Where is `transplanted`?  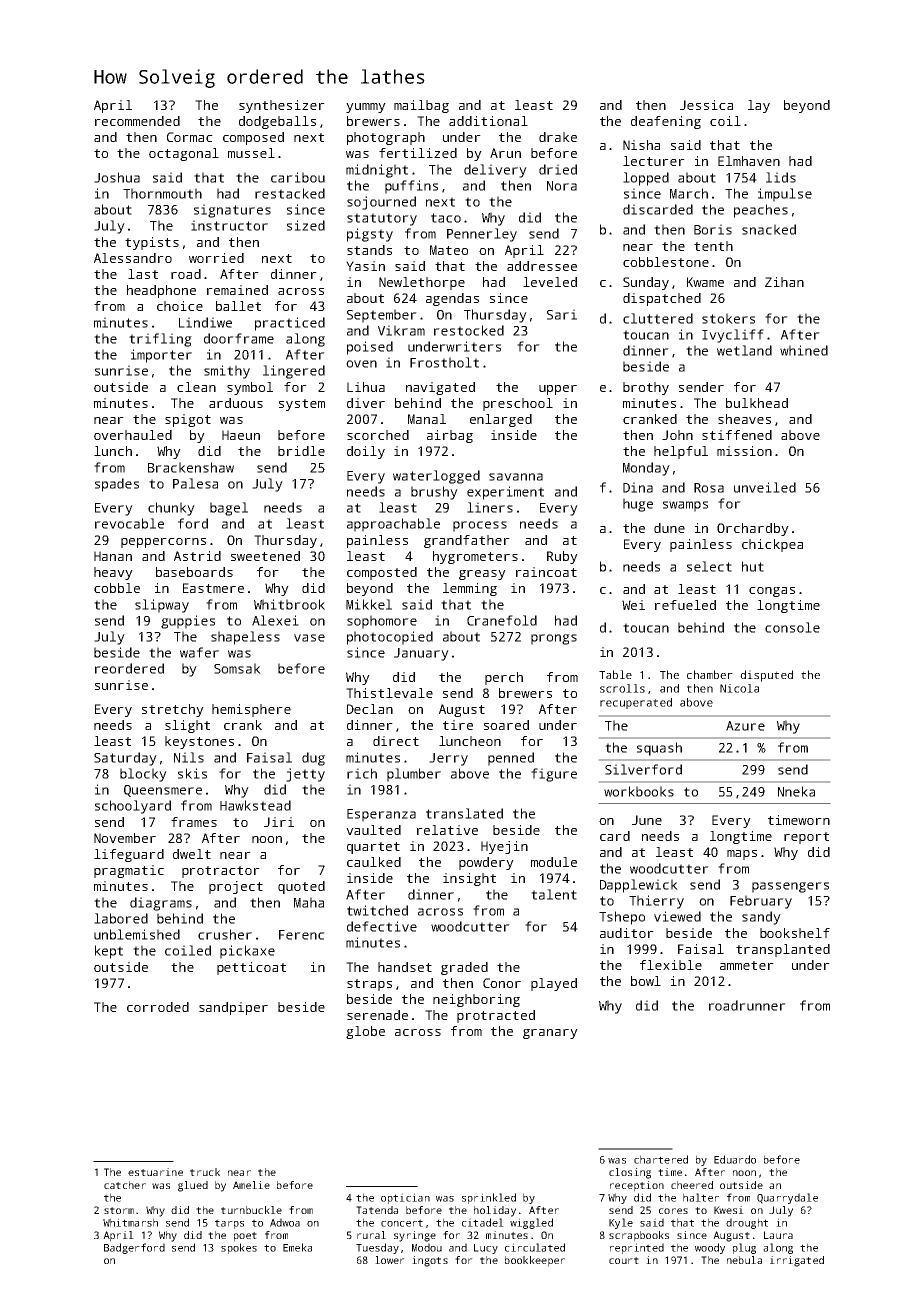 transplanted is located at coordinates (783, 950).
